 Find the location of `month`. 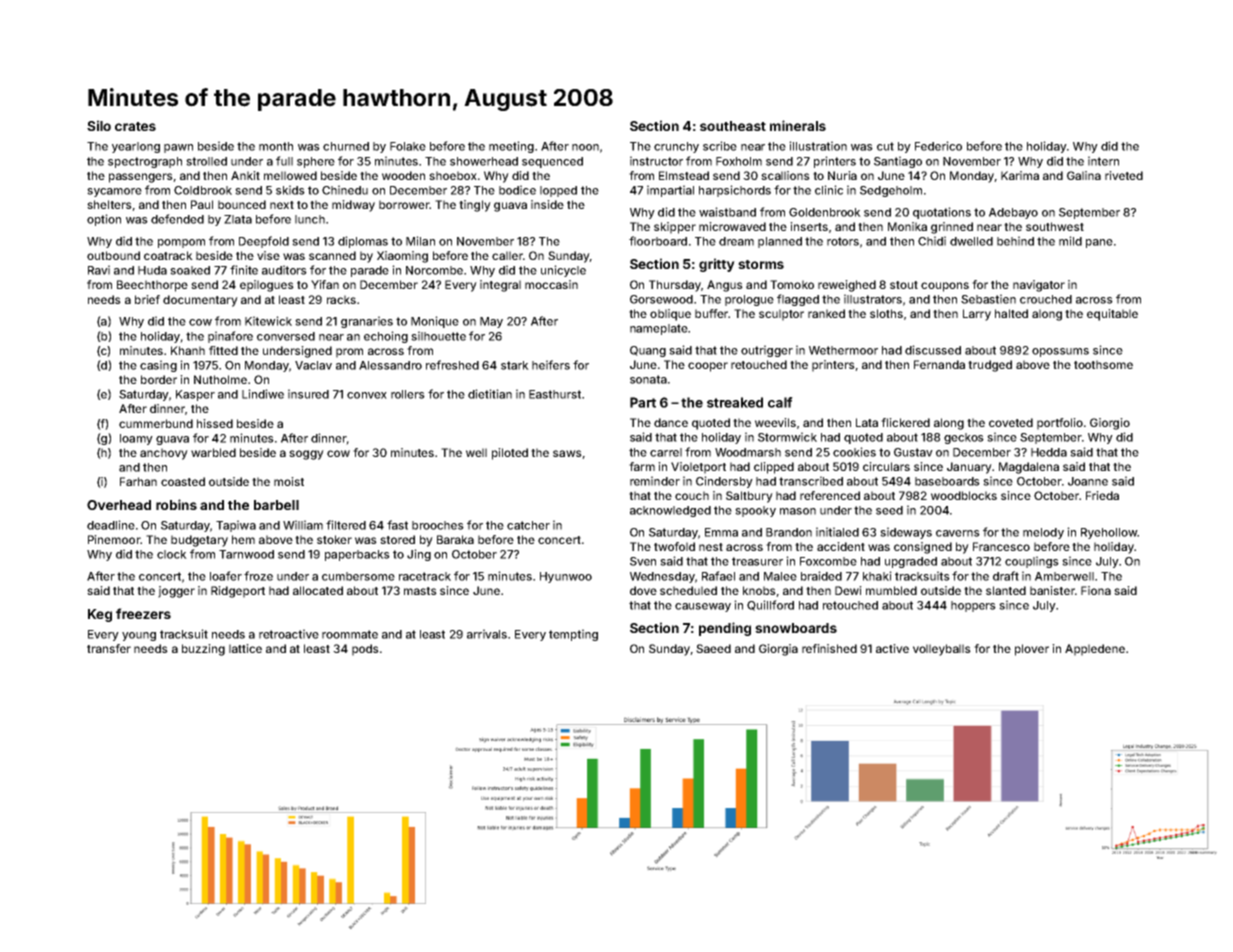

month is located at coordinates (276, 146).
